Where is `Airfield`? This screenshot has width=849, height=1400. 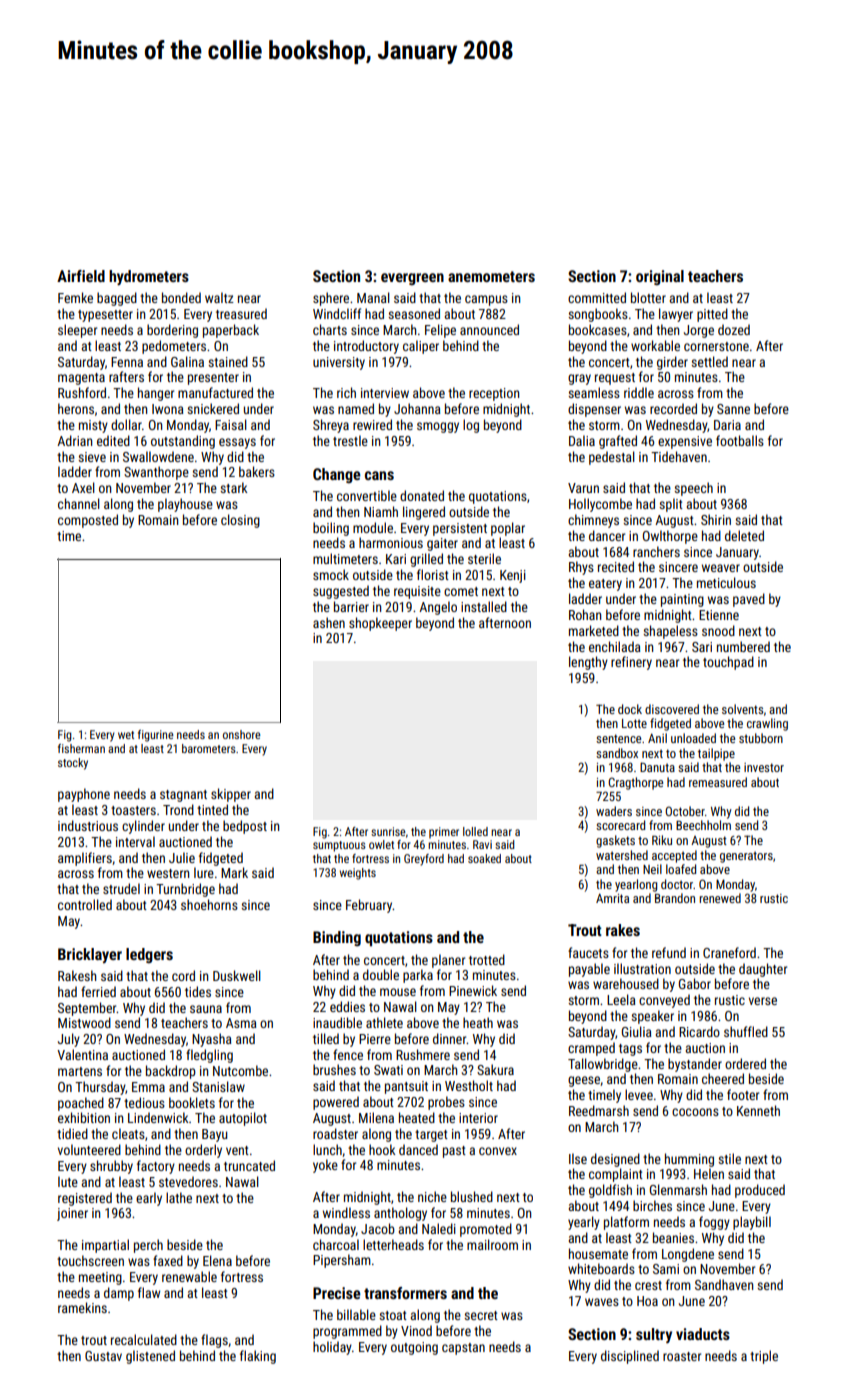 Airfield is located at coordinates (81, 276).
